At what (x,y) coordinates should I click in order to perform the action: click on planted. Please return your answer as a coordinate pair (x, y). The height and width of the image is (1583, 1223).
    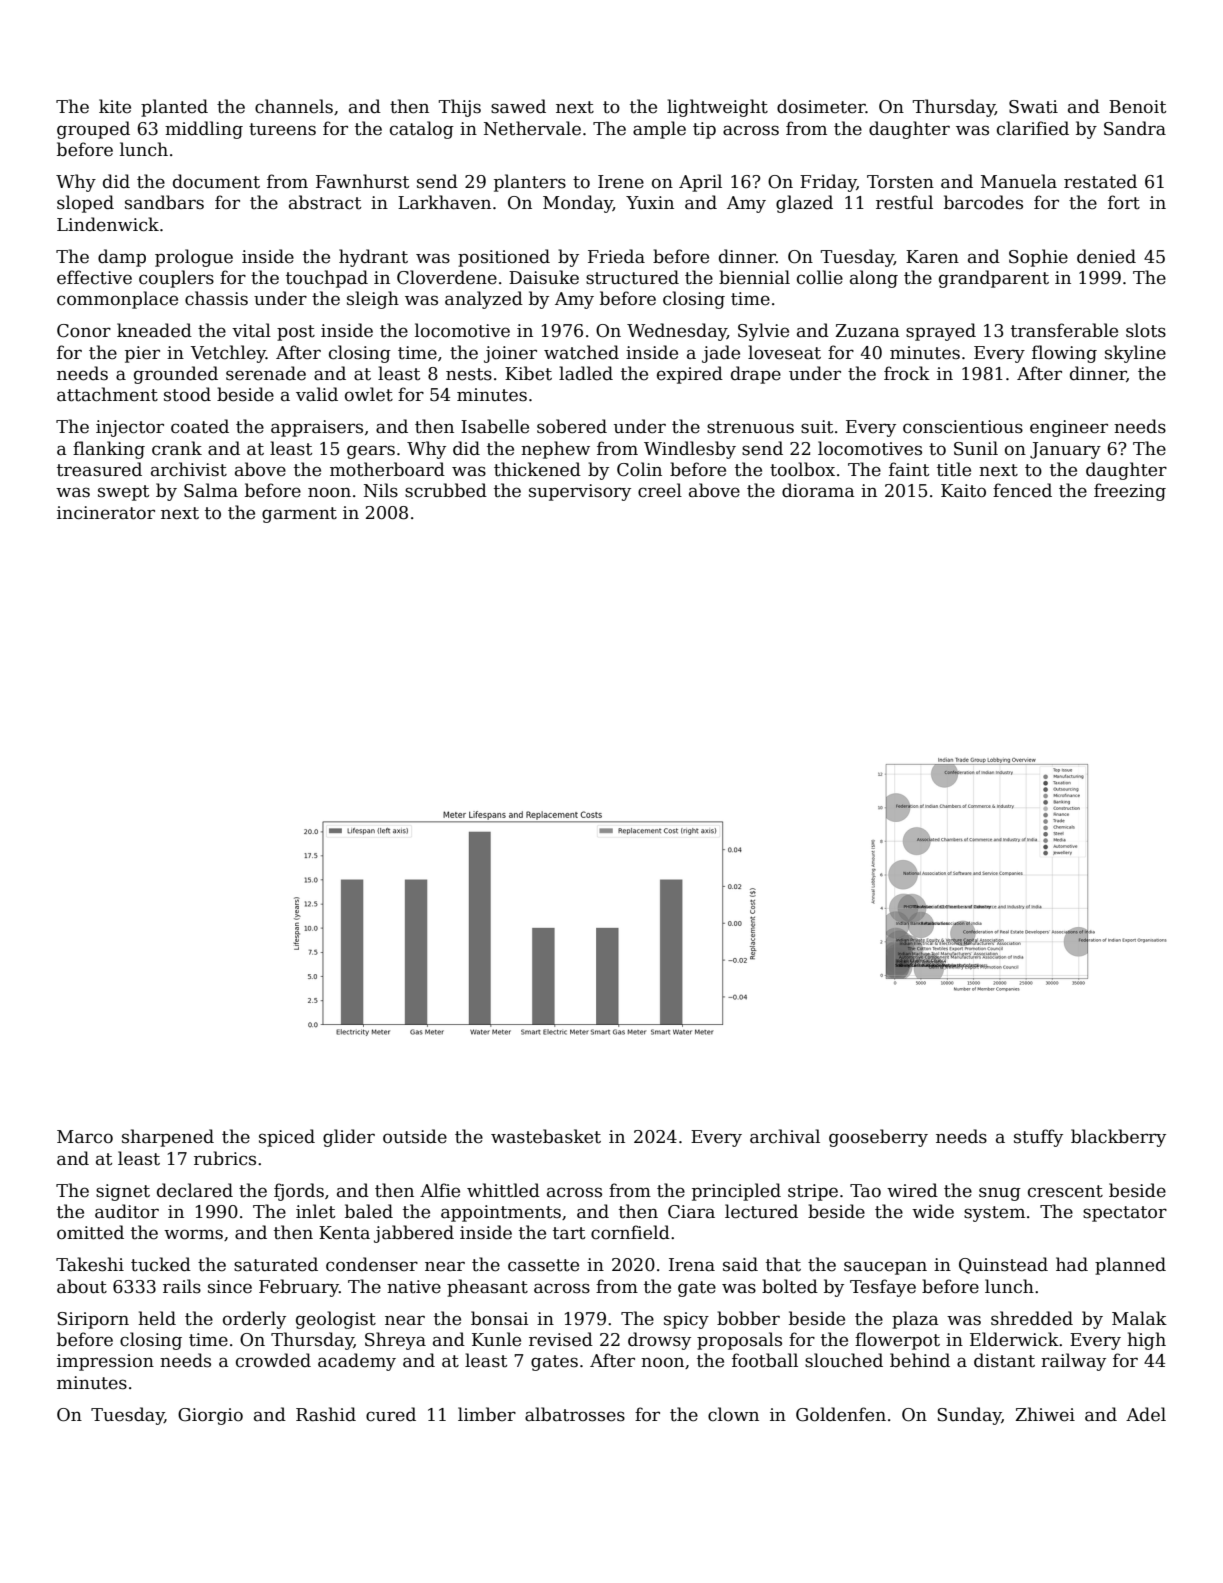
    Looking at the image, I should click on (174, 108).
